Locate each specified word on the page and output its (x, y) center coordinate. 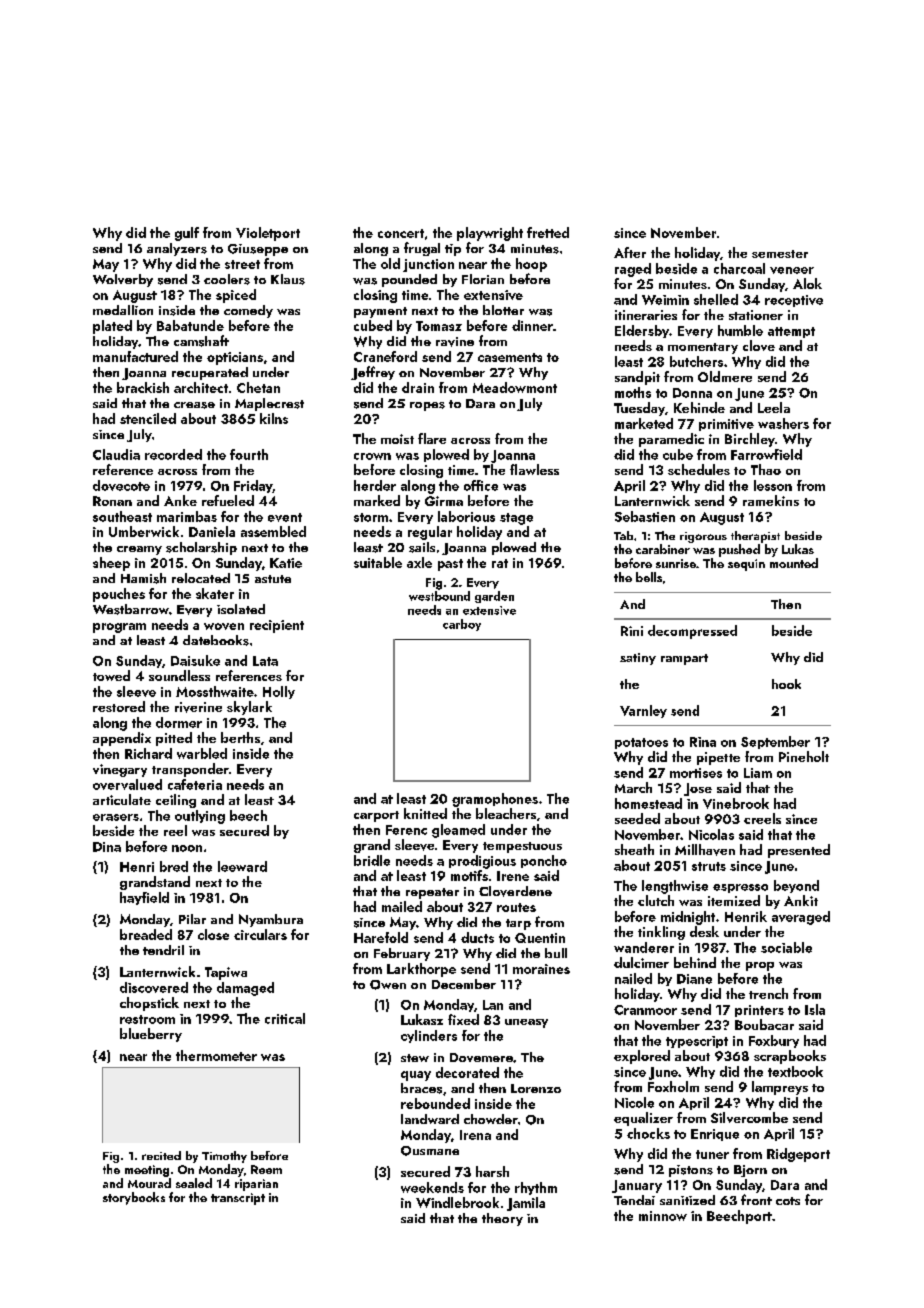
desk (704, 931)
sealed (194, 1183)
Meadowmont (515, 387)
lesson (773, 485)
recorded (173, 454)
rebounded (435, 1103)
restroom (147, 1019)
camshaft (201, 341)
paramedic (671, 440)
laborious (466, 516)
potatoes (641, 743)
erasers (116, 817)
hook (786, 684)
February (402, 954)
